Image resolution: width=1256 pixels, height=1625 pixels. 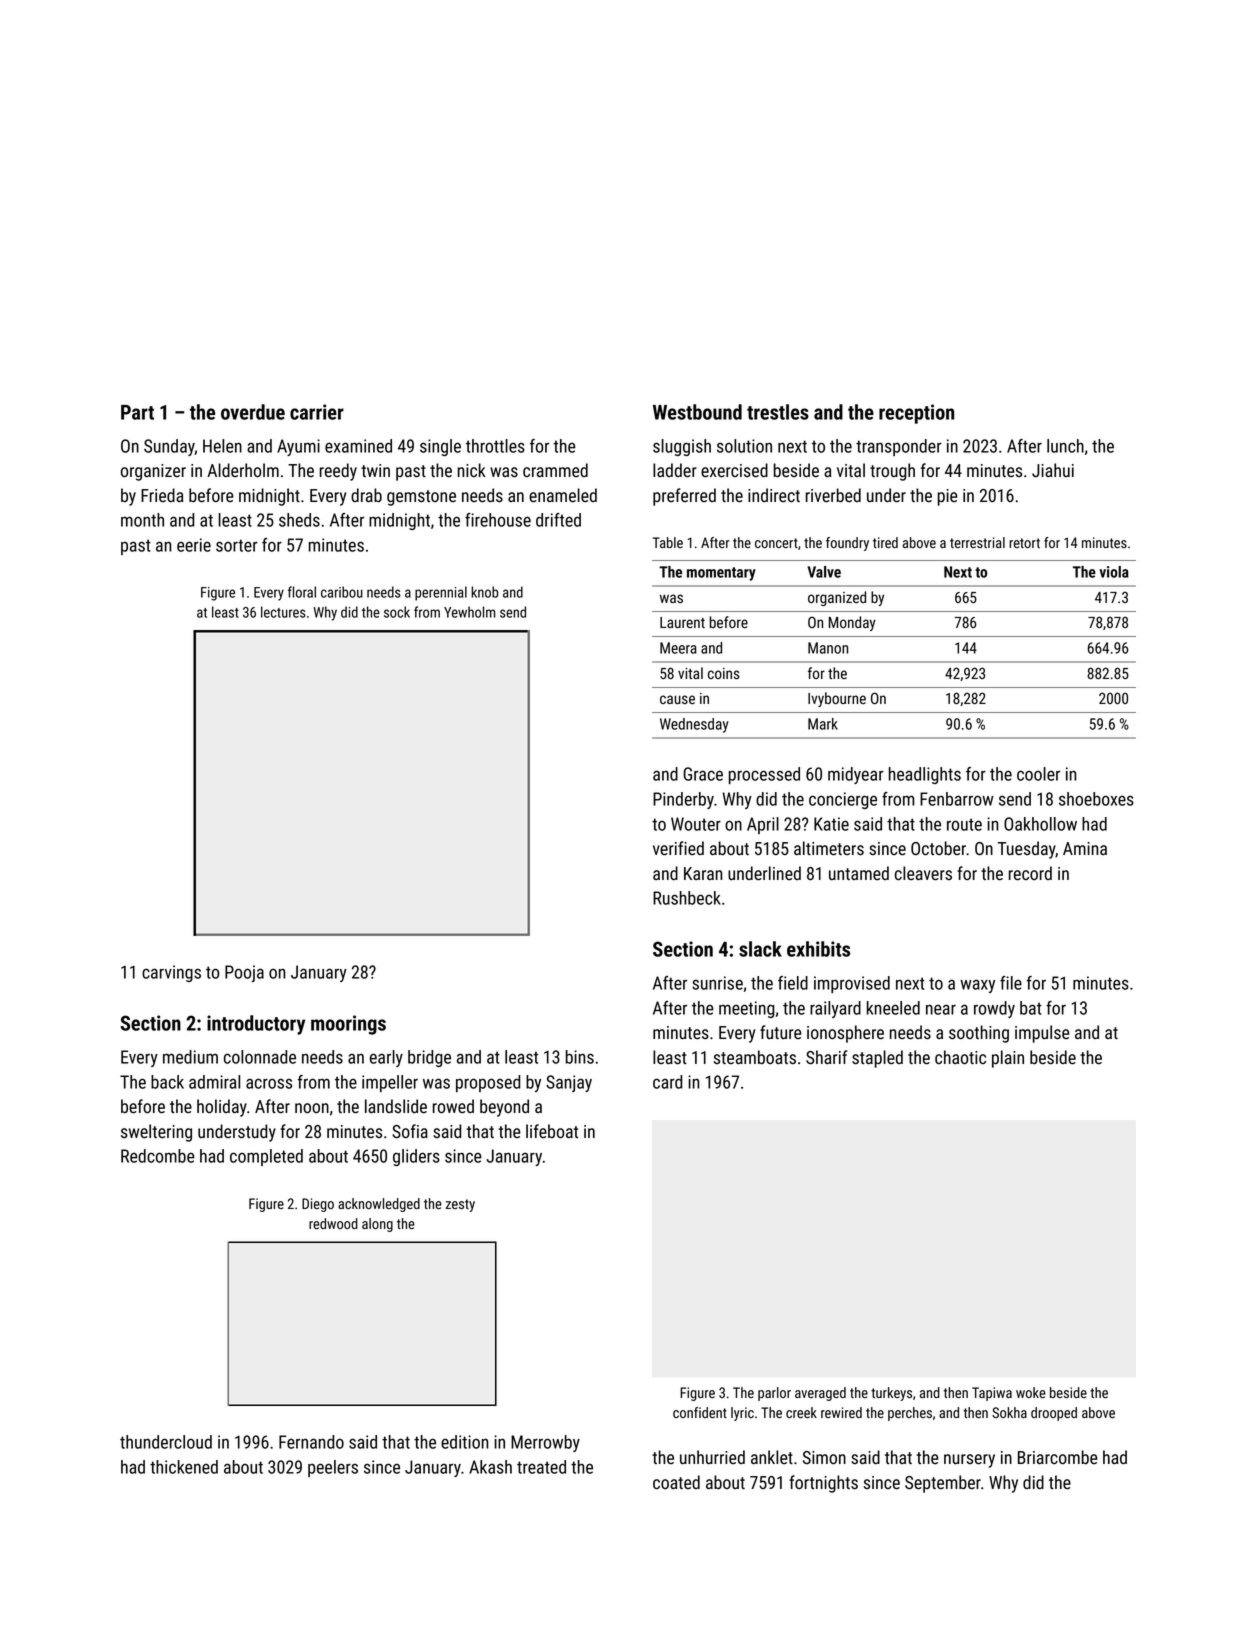 I want to click on reception, so click(x=916, y=414).
